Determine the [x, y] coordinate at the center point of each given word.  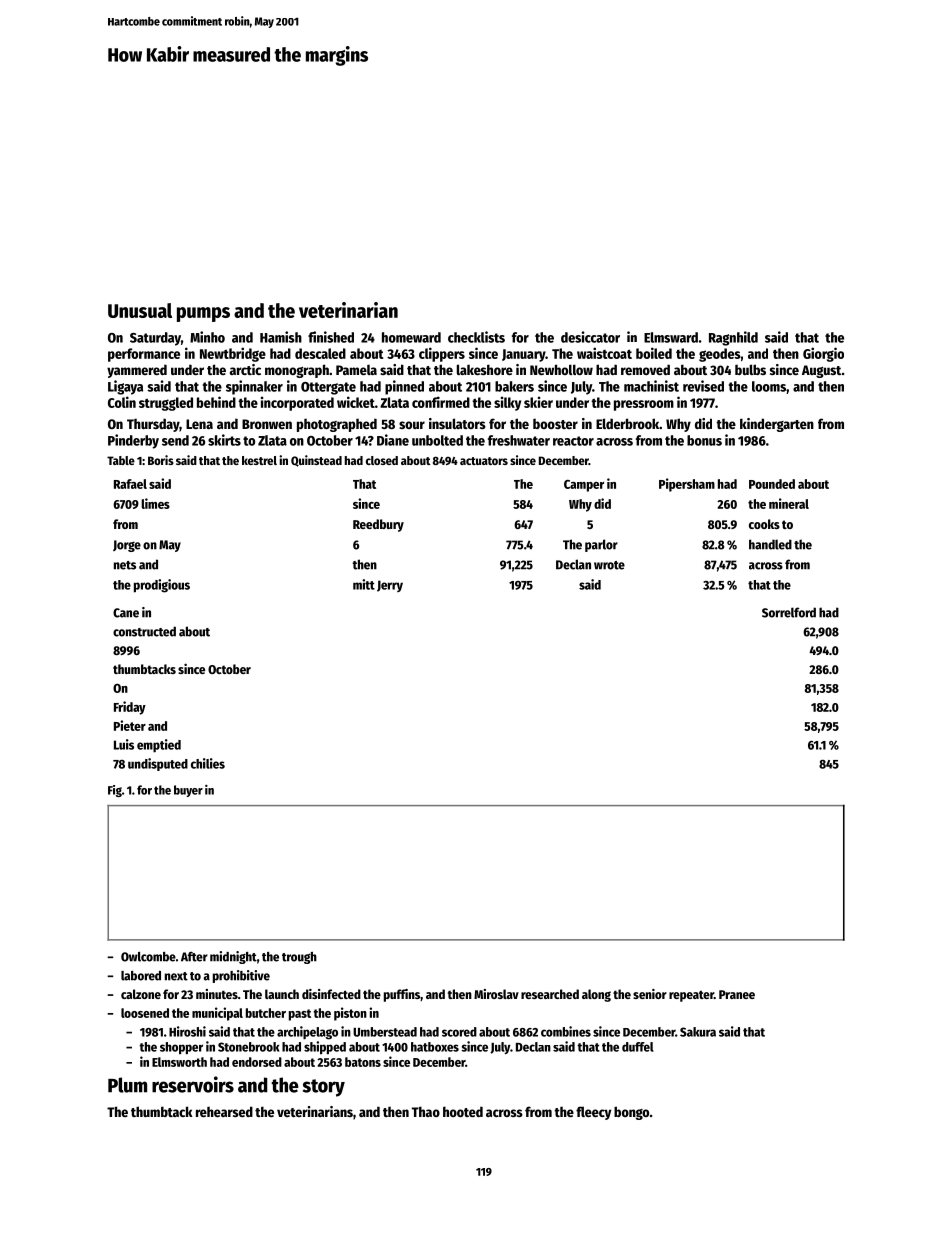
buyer [188, 791]
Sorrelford [789, 612]
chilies [208, 763]
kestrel [259, 460]
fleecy [594, 1113]
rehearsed [224, 1111]
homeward [411, 337]
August [821, 371]
